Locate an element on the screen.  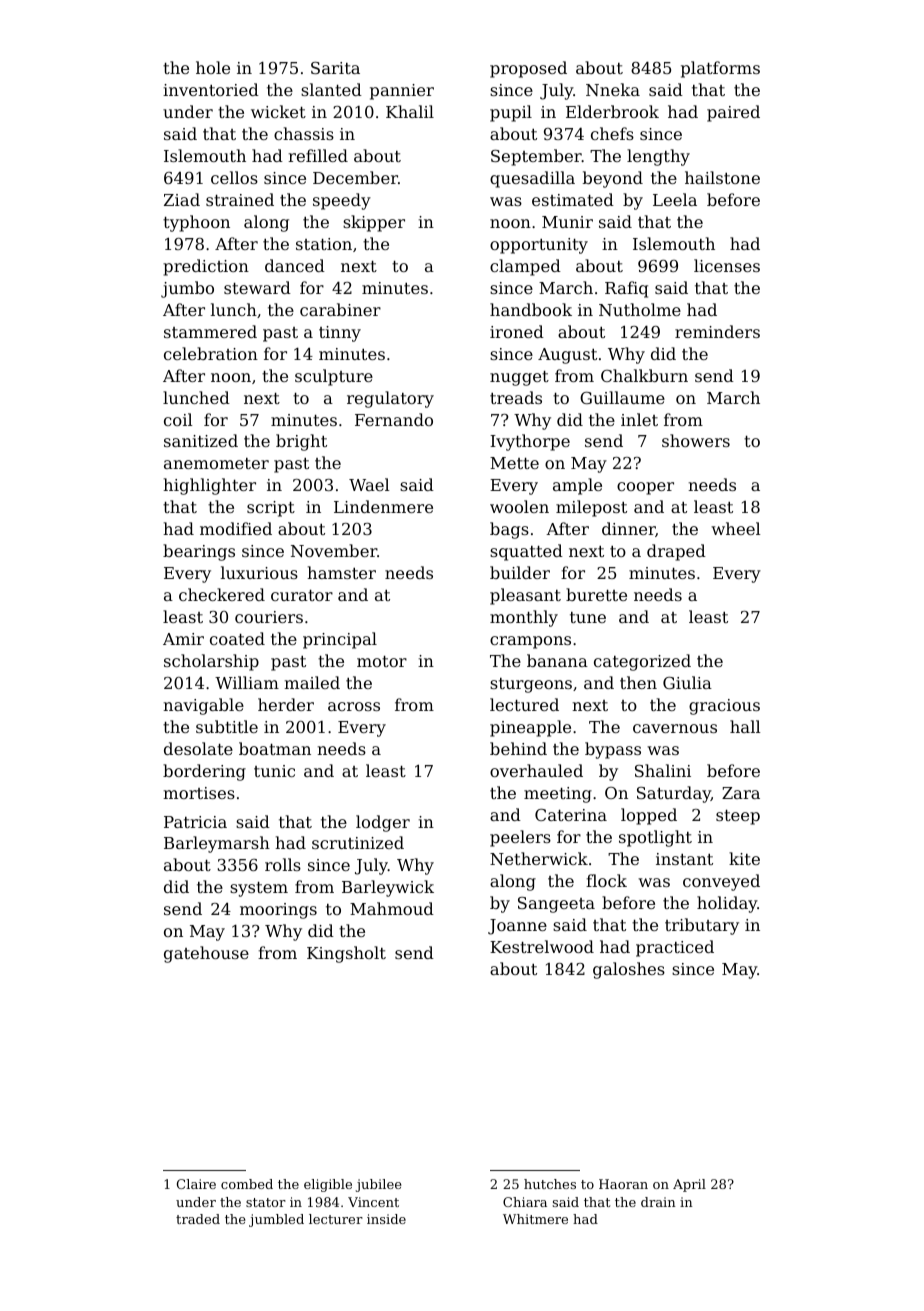
modified is located at coordinates (236, 528).
